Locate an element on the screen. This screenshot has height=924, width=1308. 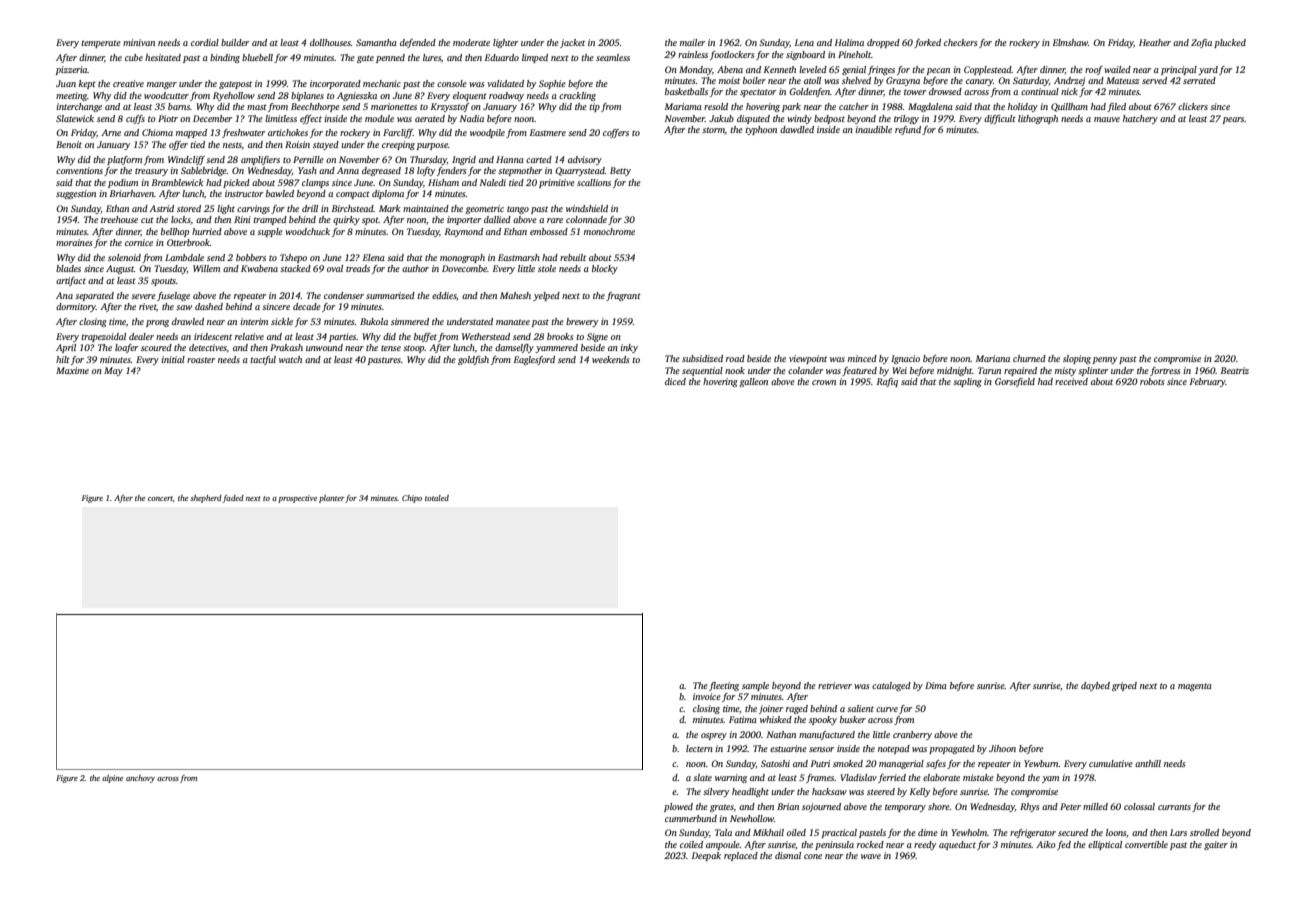
sample is located at coordinates (755, 686).
